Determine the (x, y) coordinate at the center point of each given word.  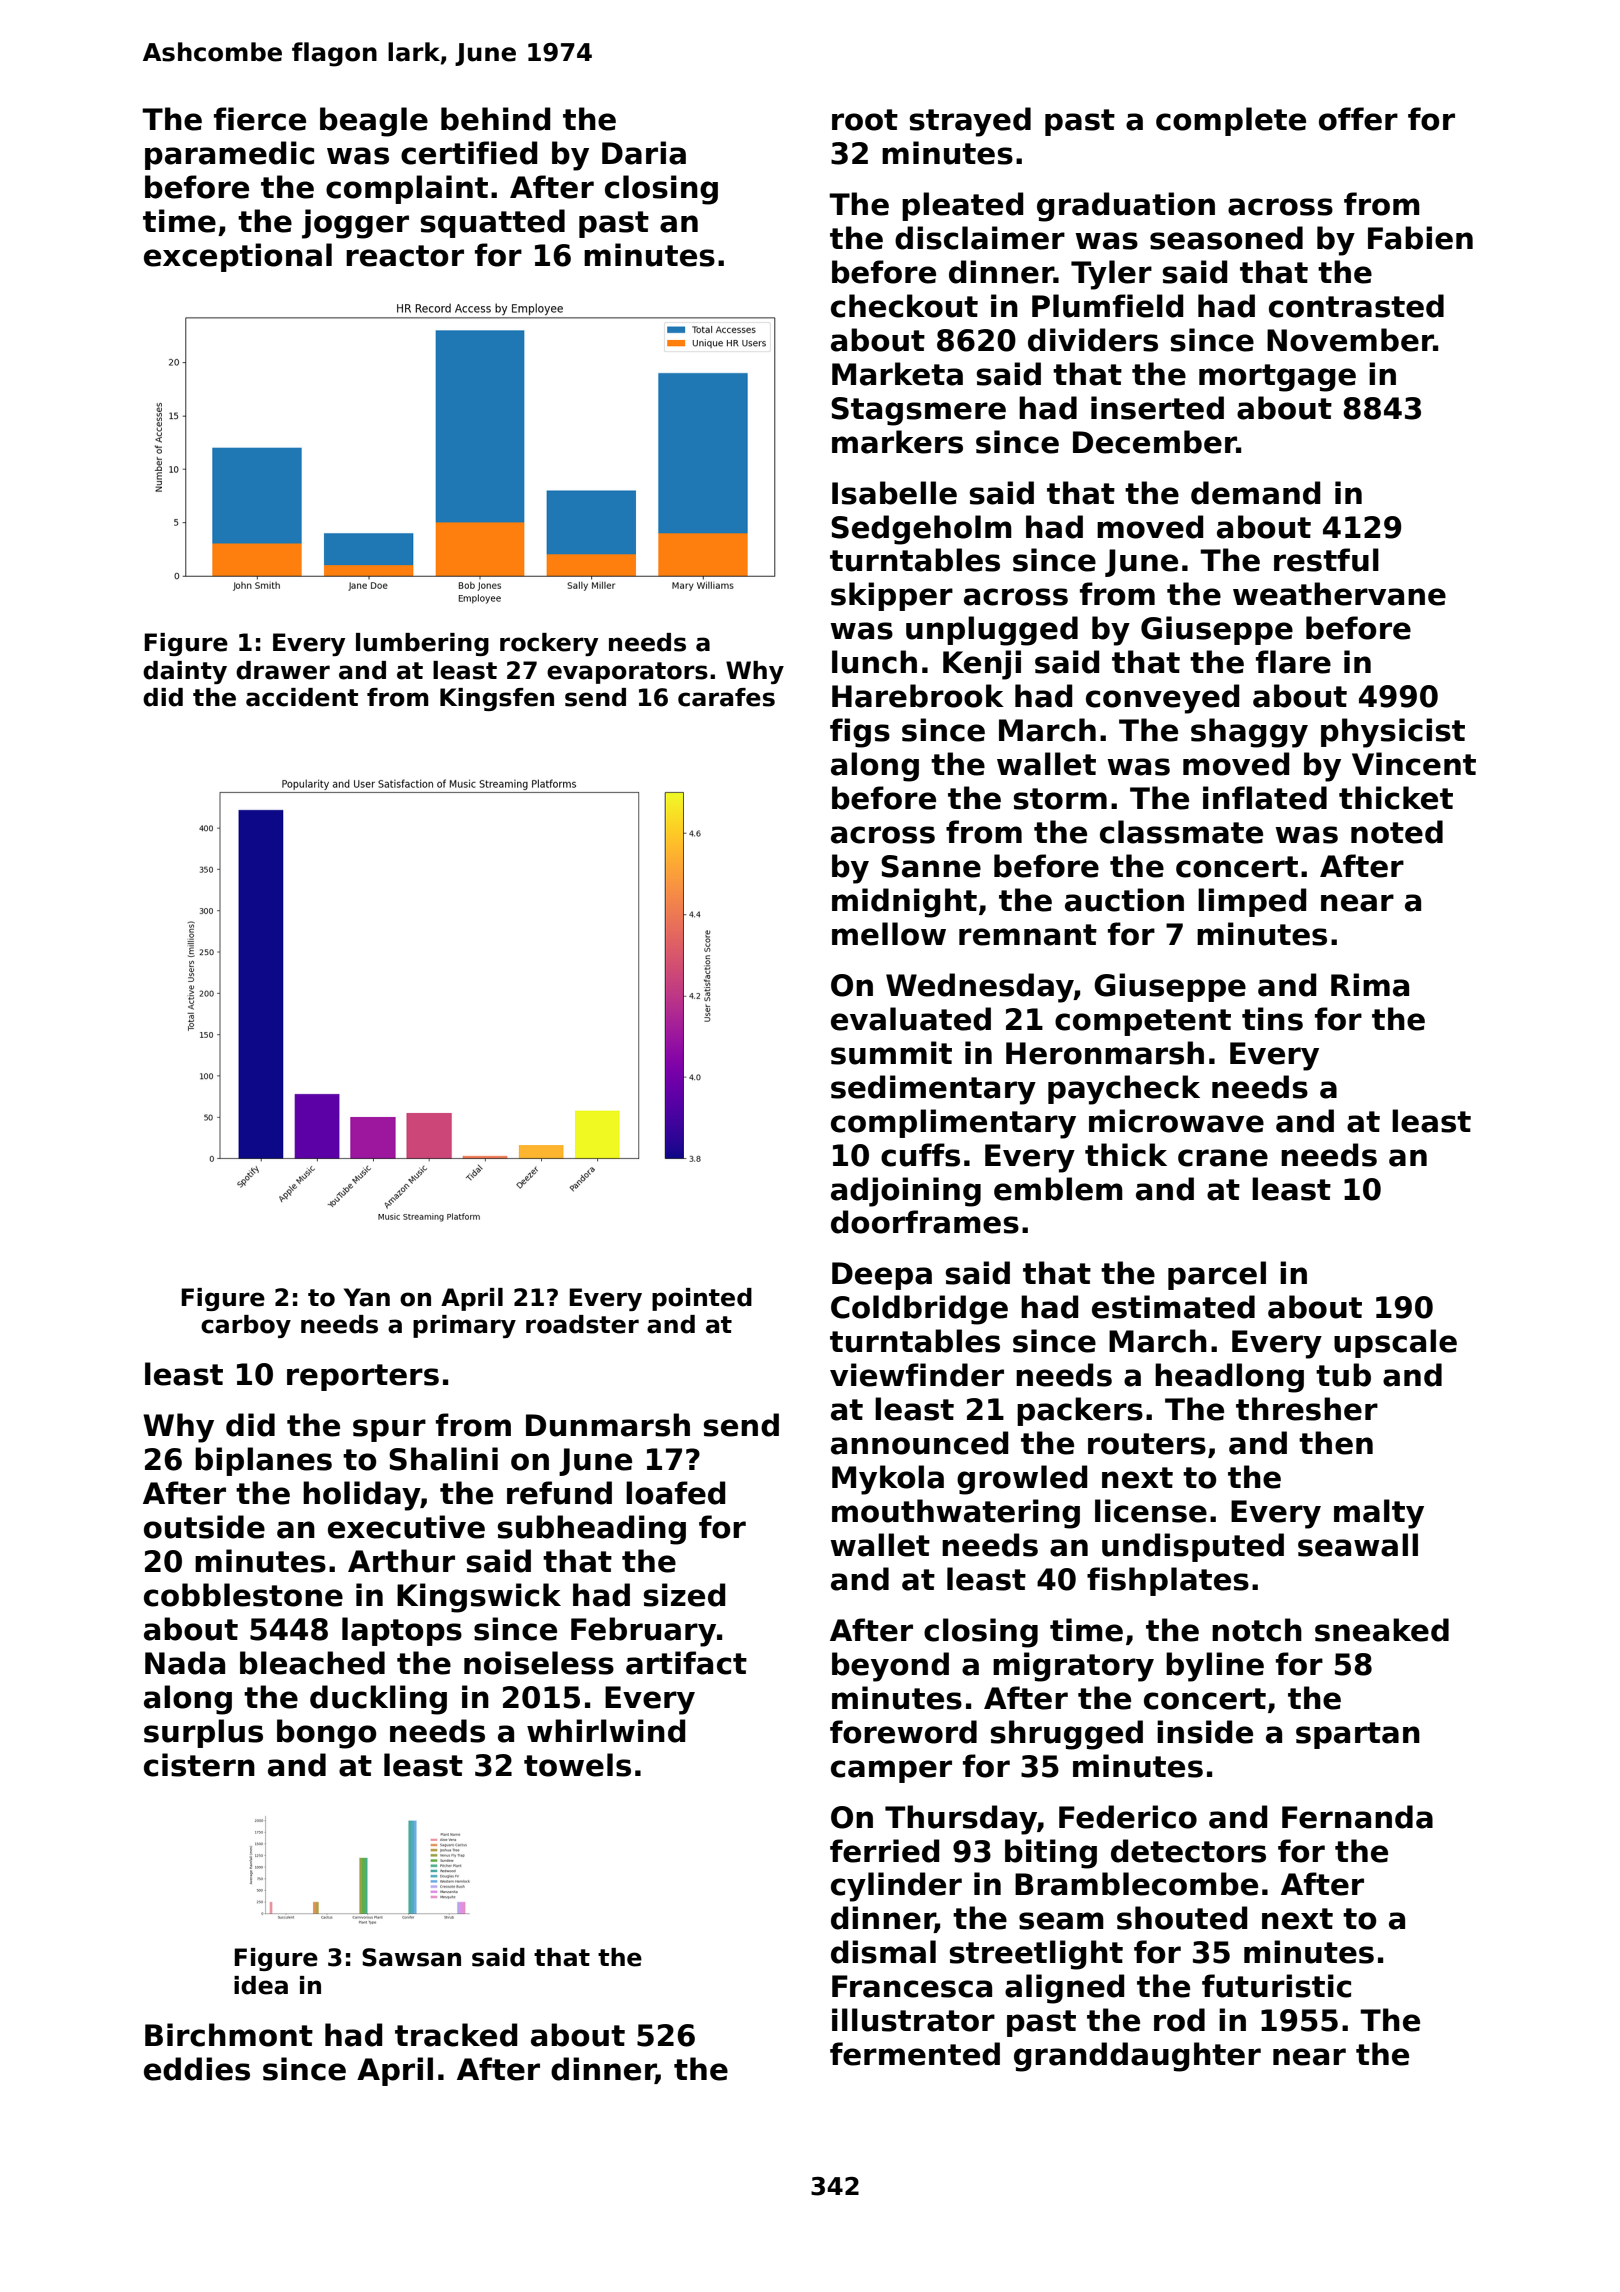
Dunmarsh (608, 1425)
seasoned (1226, 238)
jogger (355, 224)
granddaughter (1137, 2057)
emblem (1058, 1189)
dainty (185, 672)
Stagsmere (918, 411)
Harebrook (918, 696)
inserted (1157, 408)
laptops (402, 1631)
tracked (456, 2035)
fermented (915, 2054)
